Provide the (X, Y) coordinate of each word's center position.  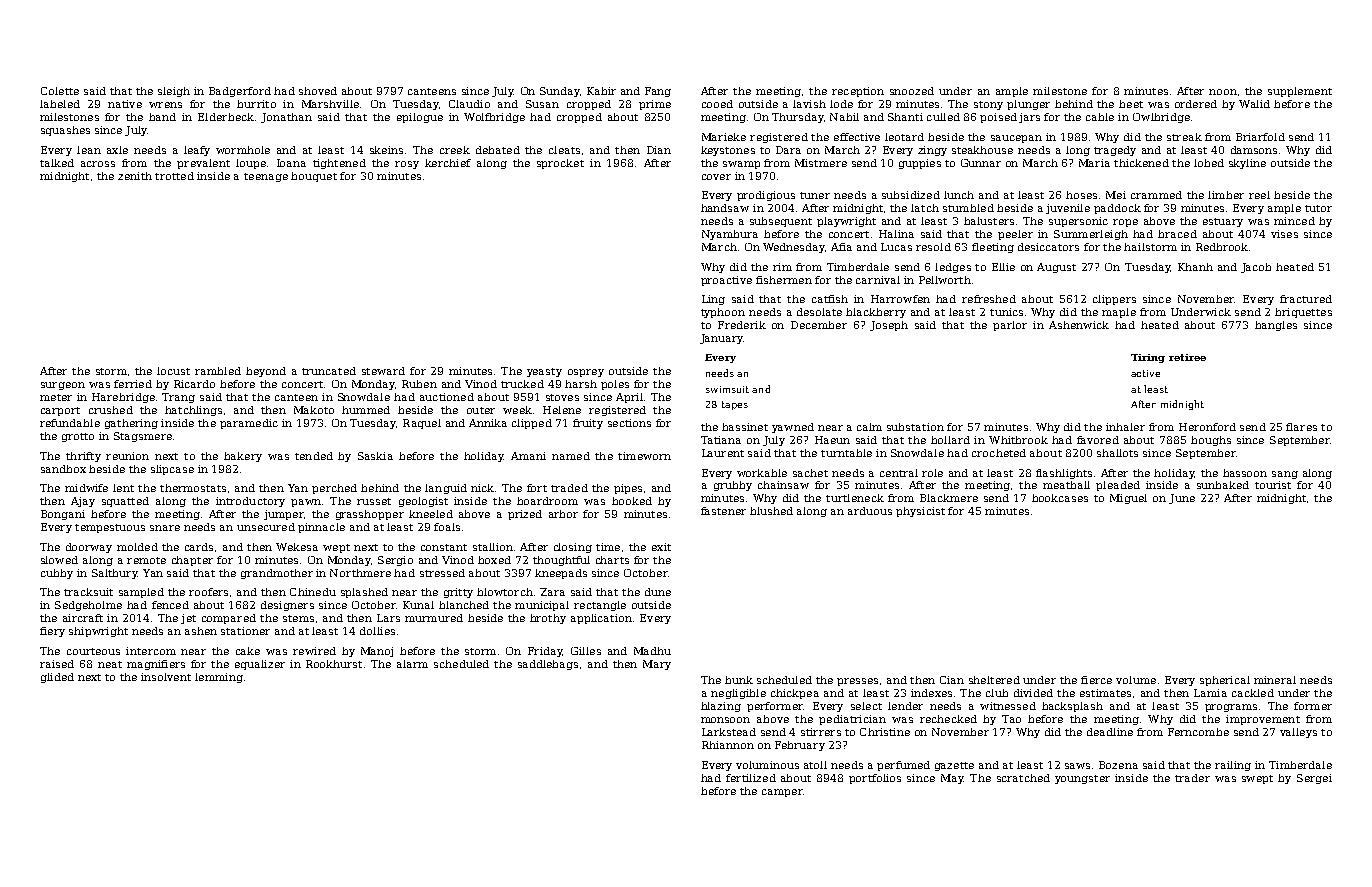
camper (782, 793)
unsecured (266, 527)
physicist (920, 512)
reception (858, 92)
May (952, 779)
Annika (488, 423)
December (819, 325)
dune (658, 592)
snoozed (912, 91)
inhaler (1125, 427)
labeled (60, 104)
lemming (219, 678)
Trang (178, 398)
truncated (329, 371)
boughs (1211, 441)
